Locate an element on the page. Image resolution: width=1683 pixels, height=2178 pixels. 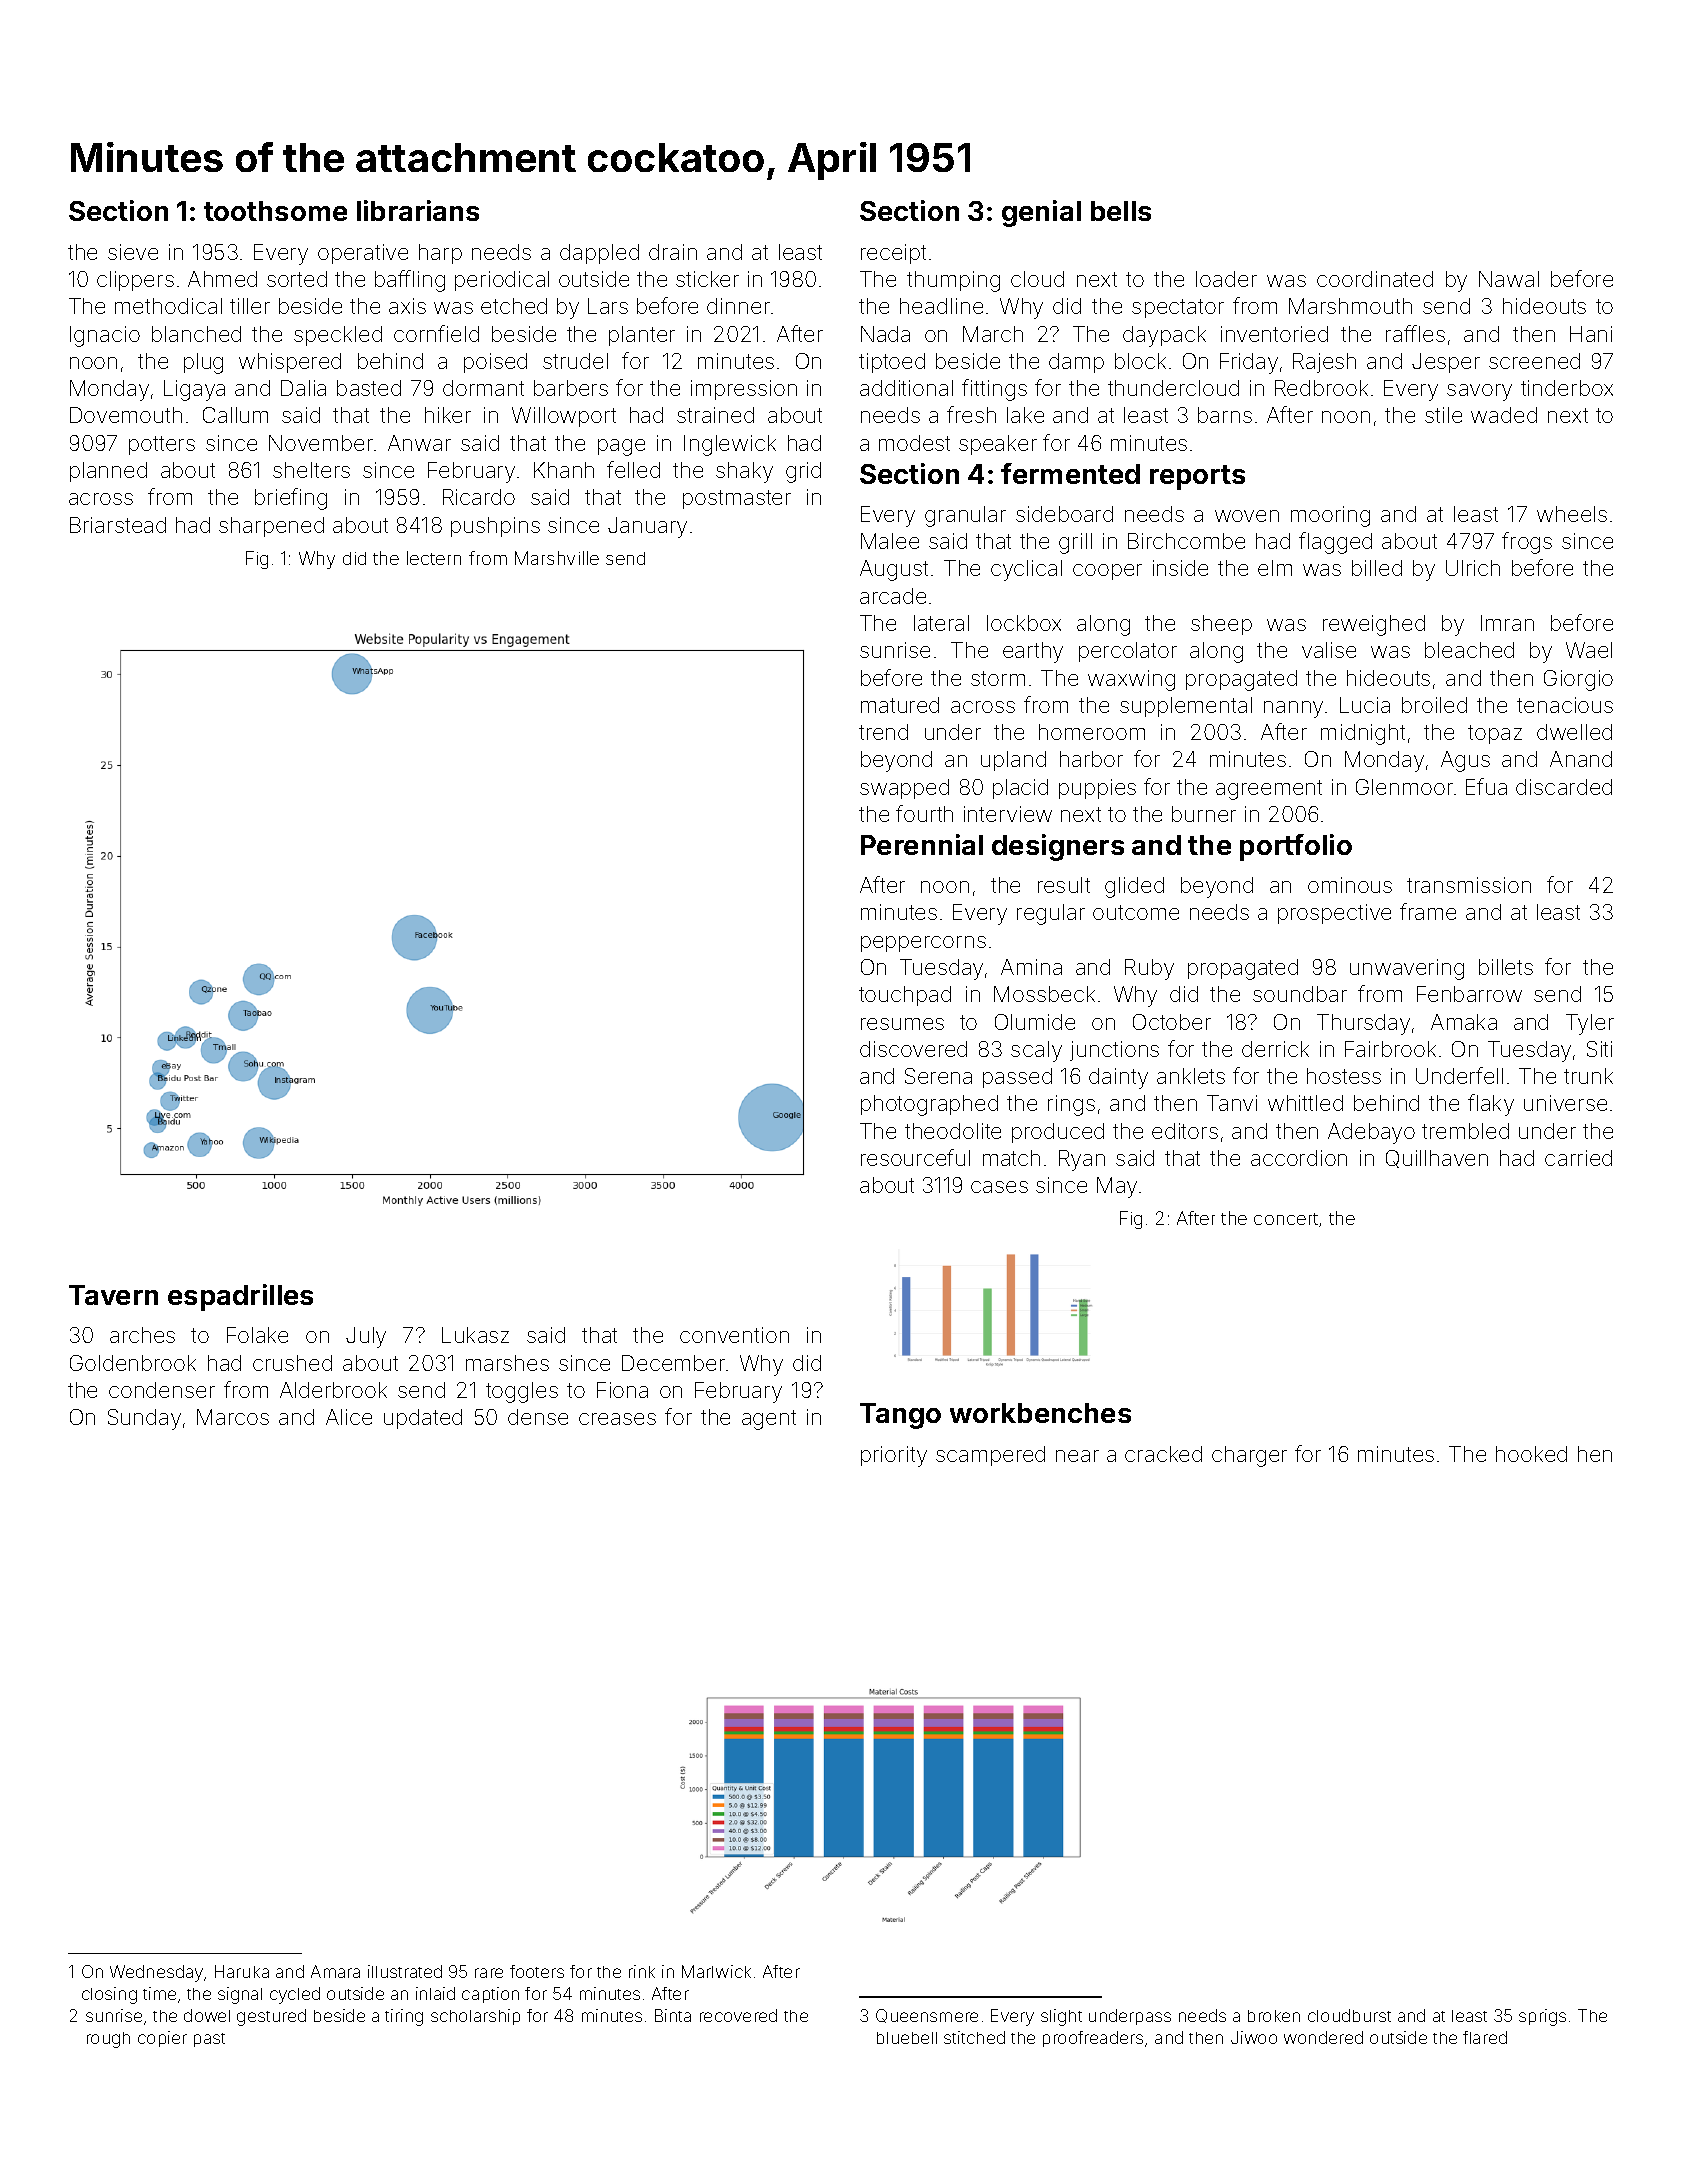
convention is located at coordinates (734, 1335).
